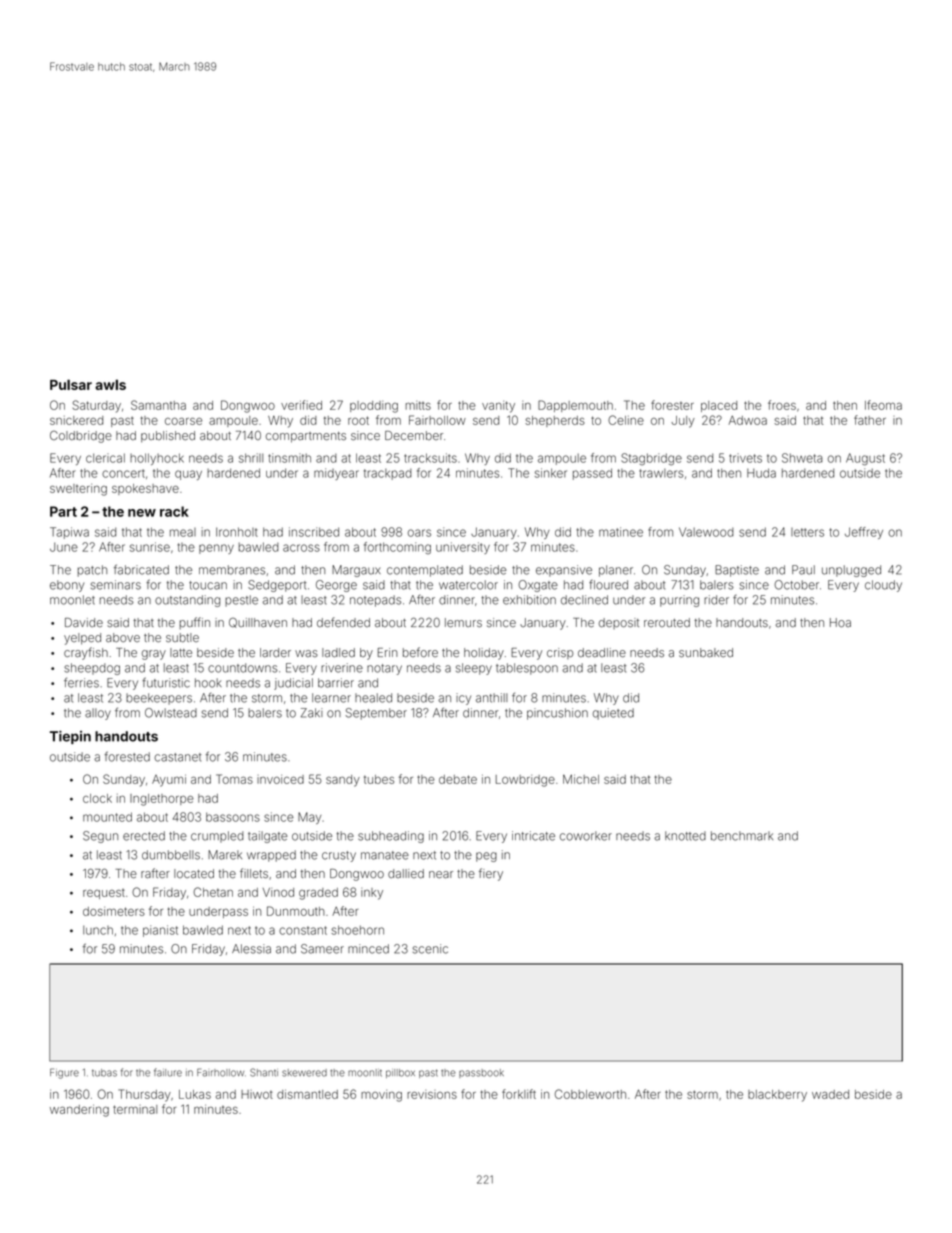 This screenshot has height=1233, width=952. I want to click on cloudy, so click(883, 586).
